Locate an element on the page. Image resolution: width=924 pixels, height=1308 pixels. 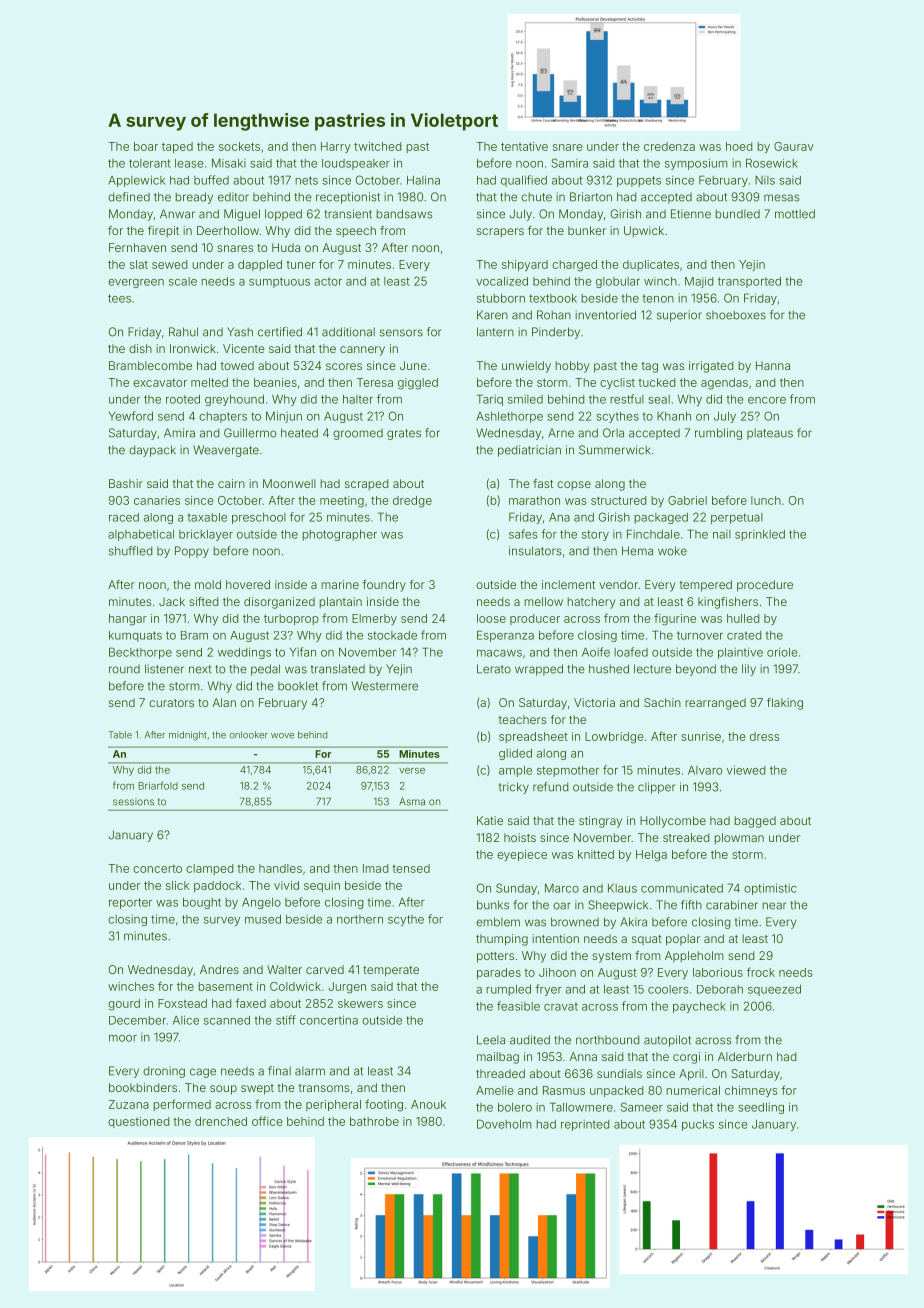
groomed is located at coordinates (358, 434).
